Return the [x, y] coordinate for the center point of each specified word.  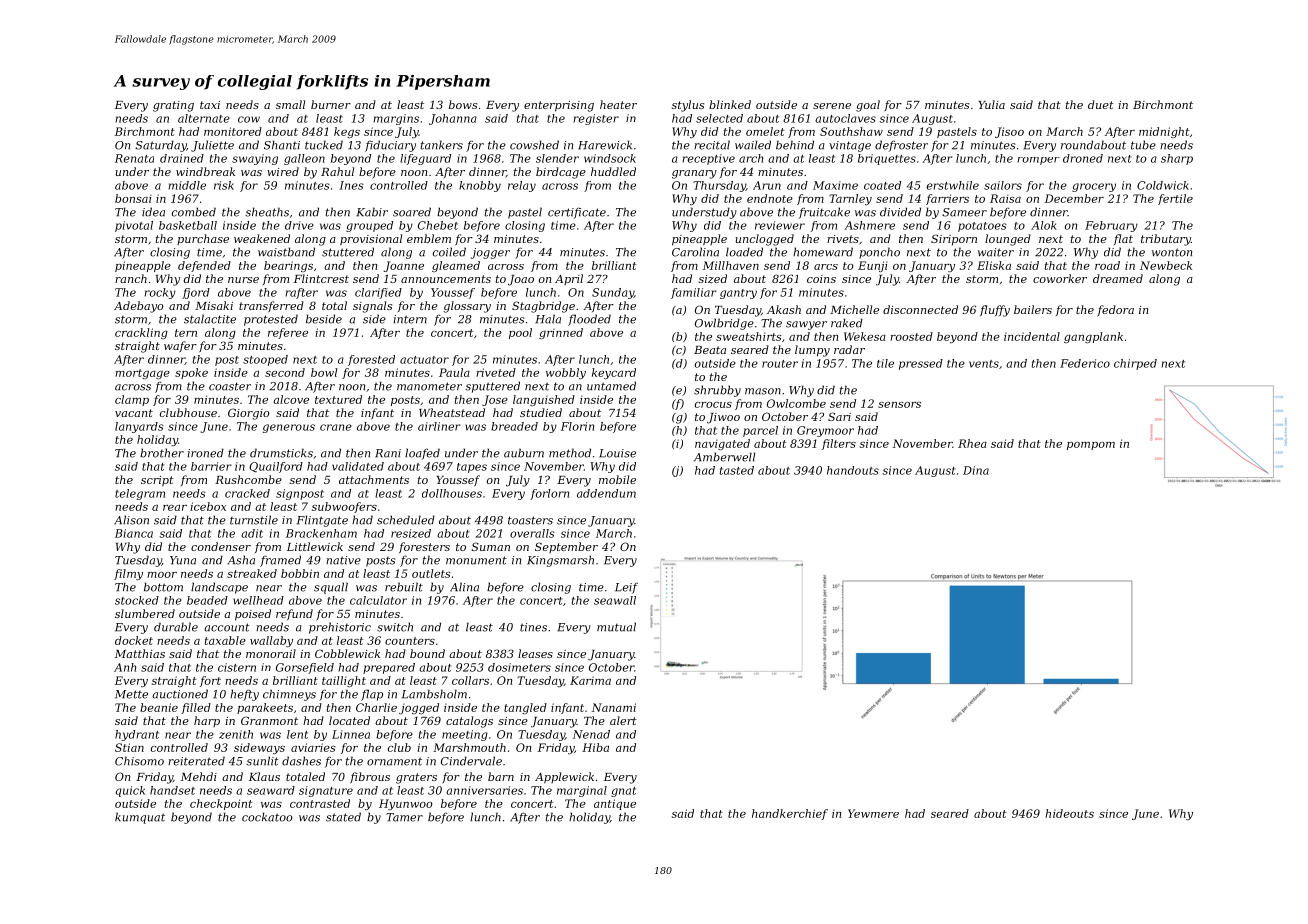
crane [336, 427]
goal [868, 106]
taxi [210, 105]
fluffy [995, 311]
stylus [688, 106]
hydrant [137, 735]
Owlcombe [796, 403]
